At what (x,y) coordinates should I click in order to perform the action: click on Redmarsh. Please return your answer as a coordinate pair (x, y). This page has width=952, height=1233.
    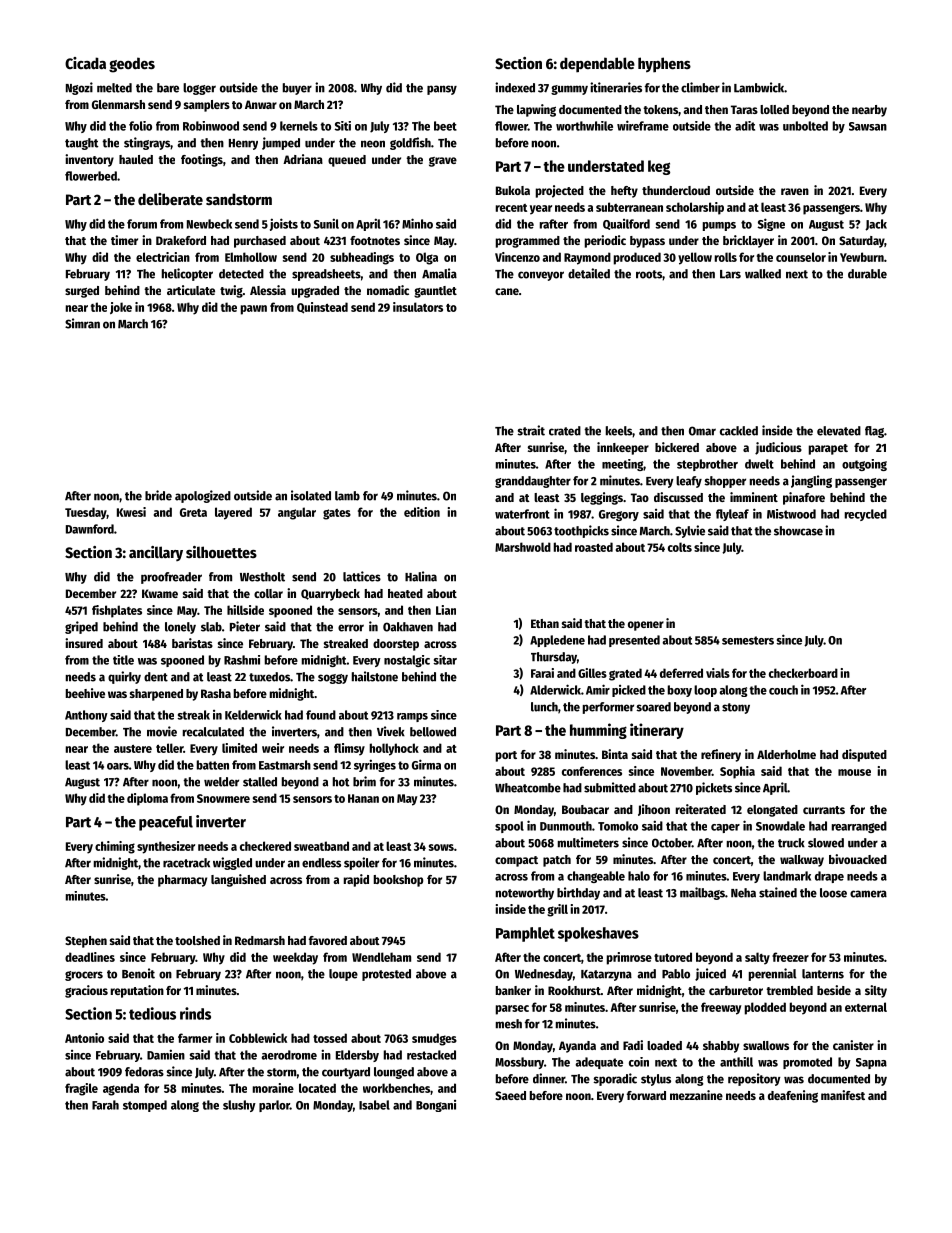
    Looking at the image, I should click on (260, 940).
